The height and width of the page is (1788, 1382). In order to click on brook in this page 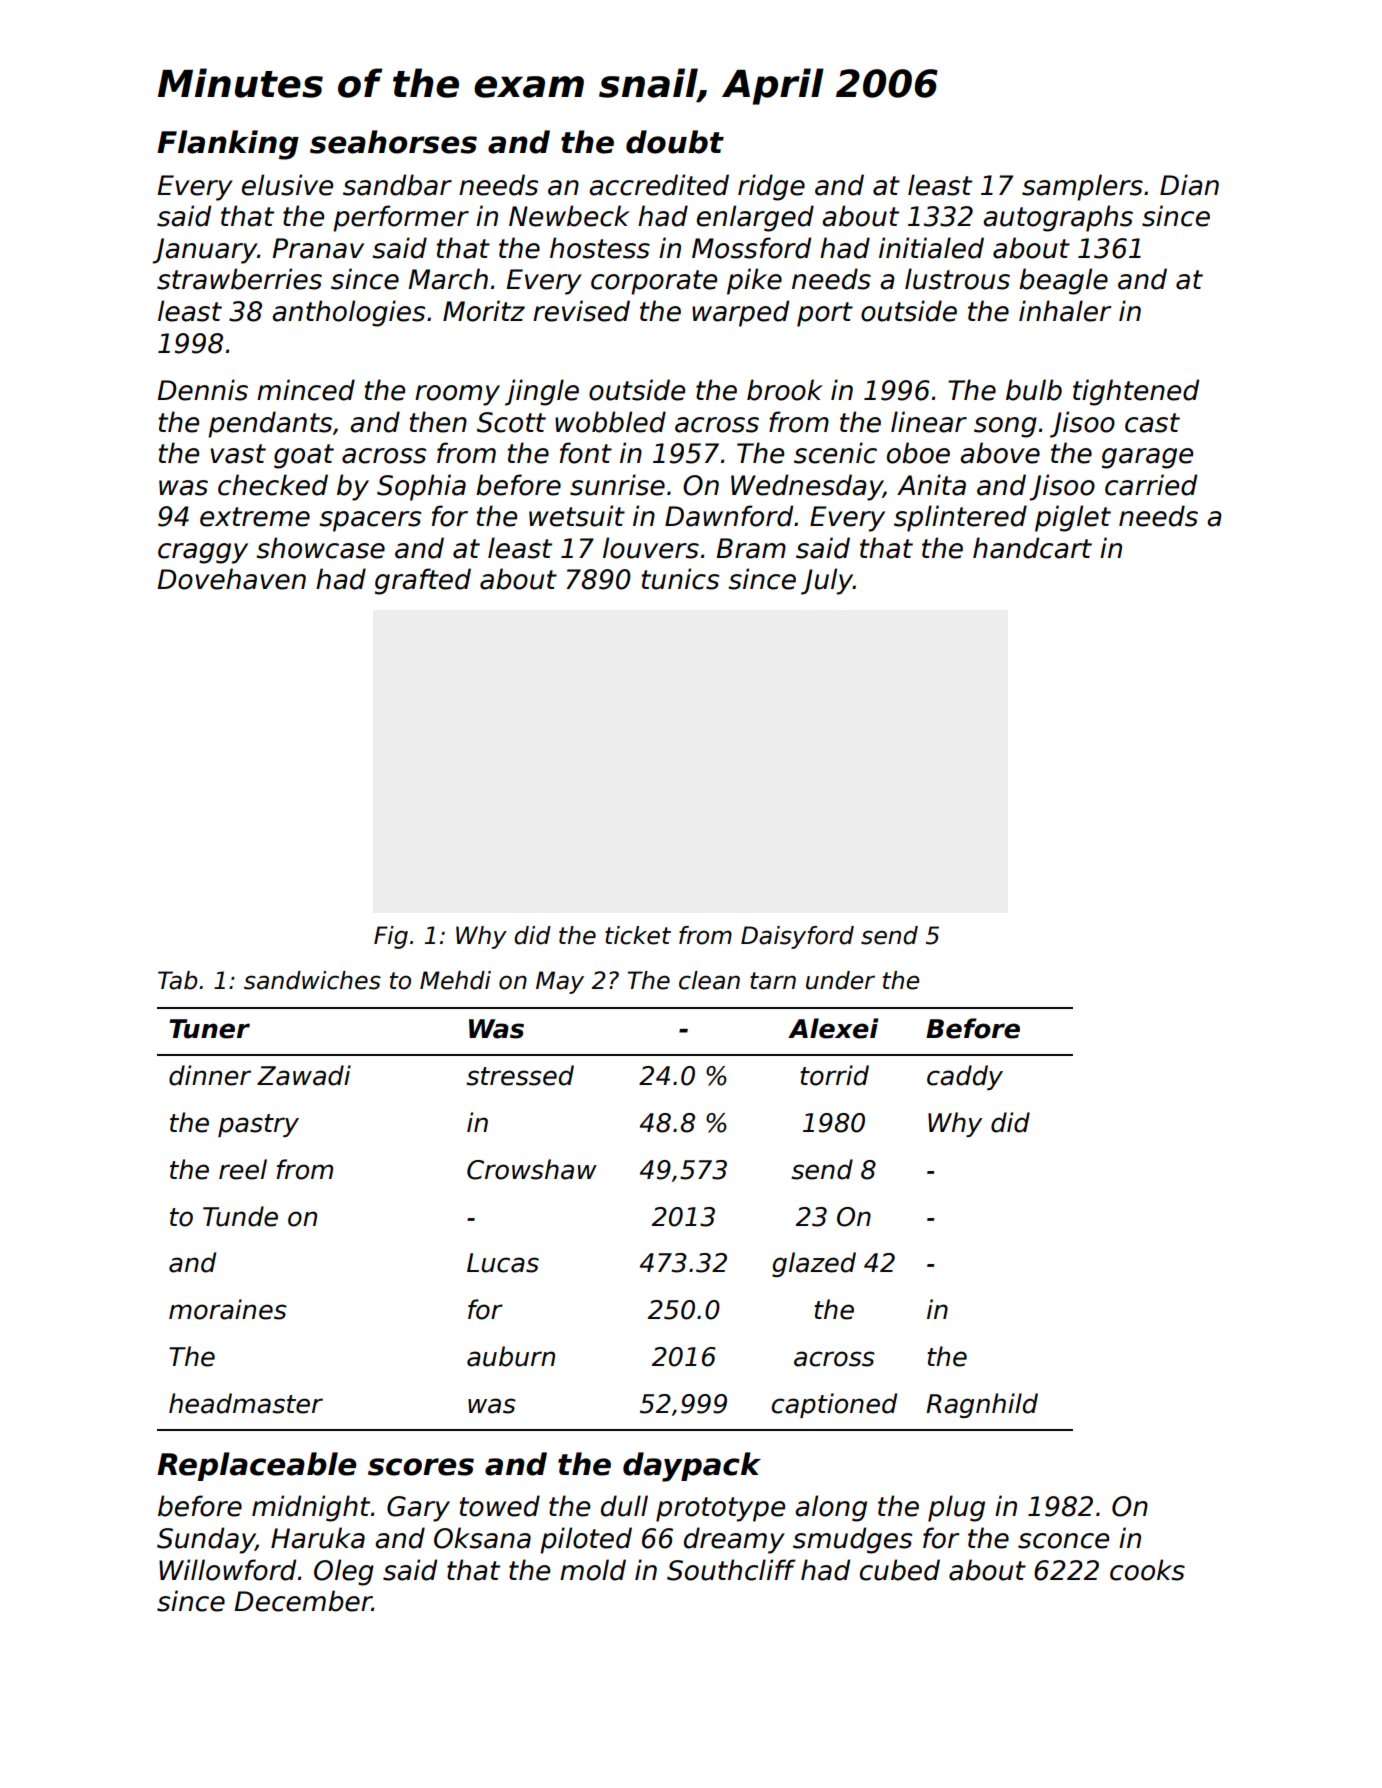, I will do `click(785, 390)`.
